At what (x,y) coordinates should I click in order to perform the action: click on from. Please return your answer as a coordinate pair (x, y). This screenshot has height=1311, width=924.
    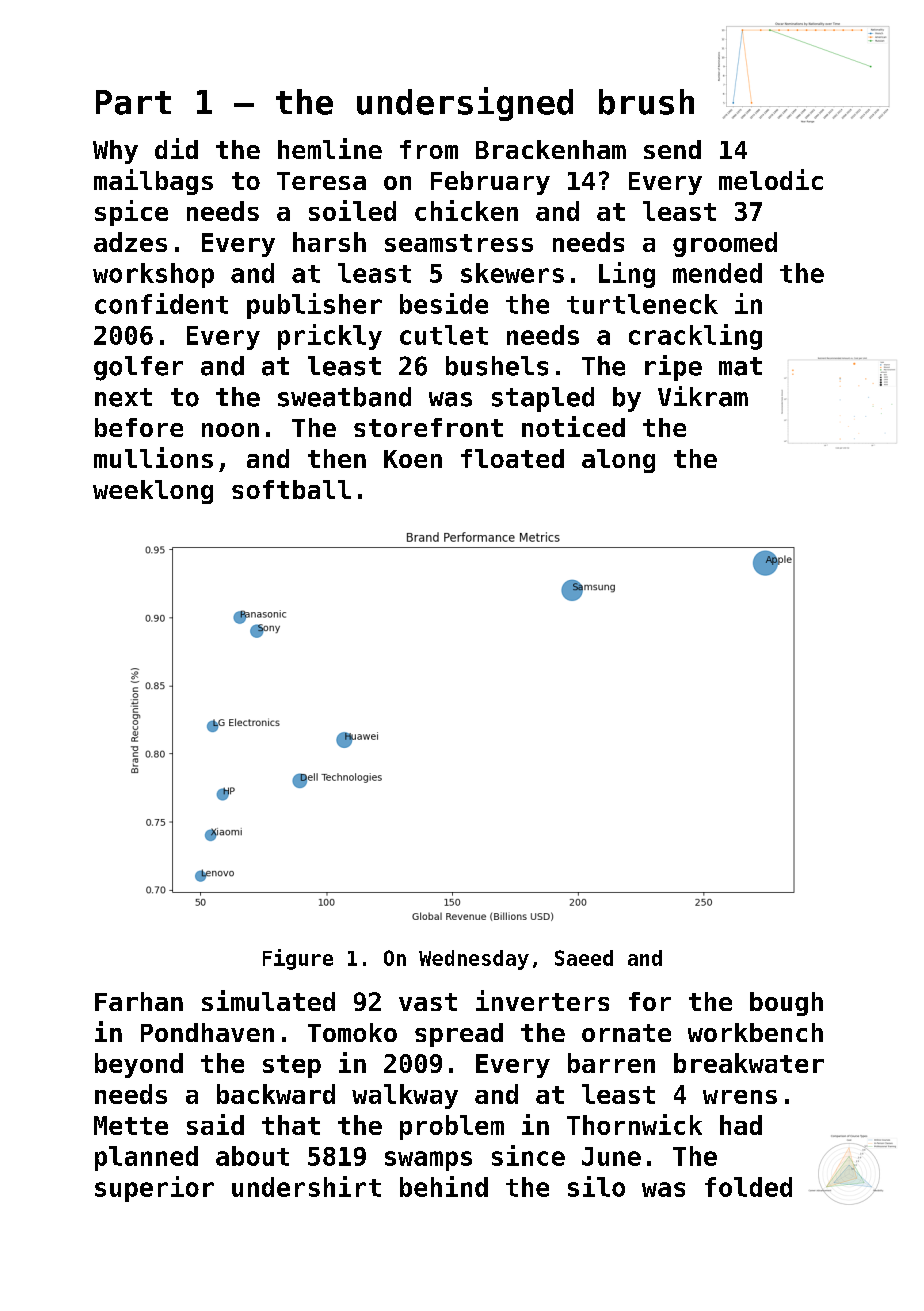
    Looking at the image, I should click on (429, 149).
